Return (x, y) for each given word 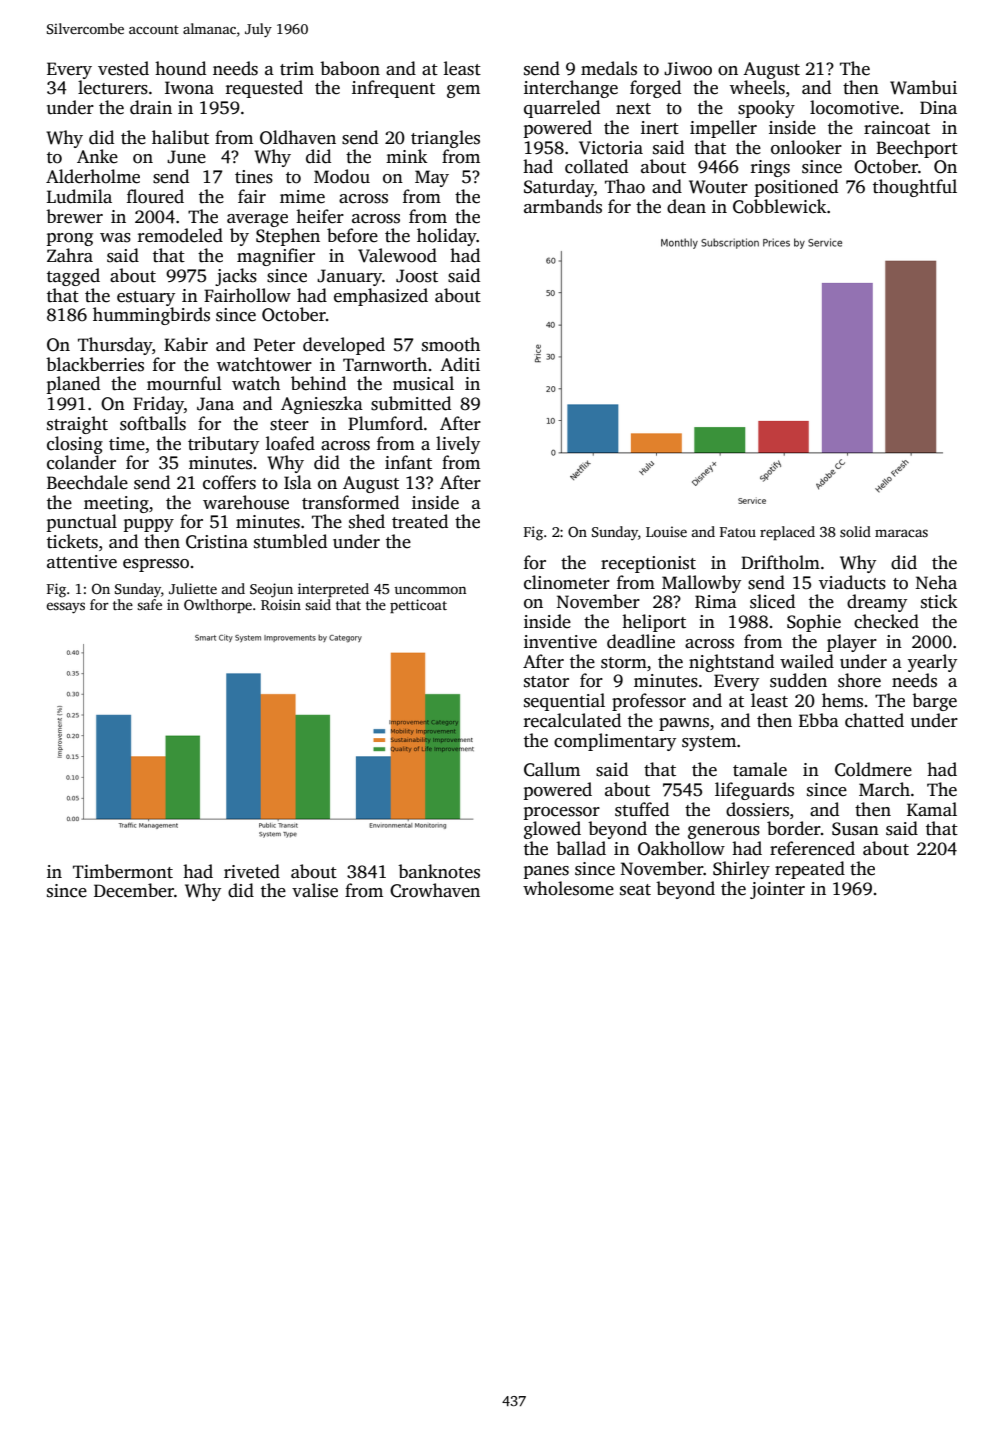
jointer (777, 890)
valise (315, 890)
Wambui (923, 87)
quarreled (562, 109)
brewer (74, 216)
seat (635, 890)
